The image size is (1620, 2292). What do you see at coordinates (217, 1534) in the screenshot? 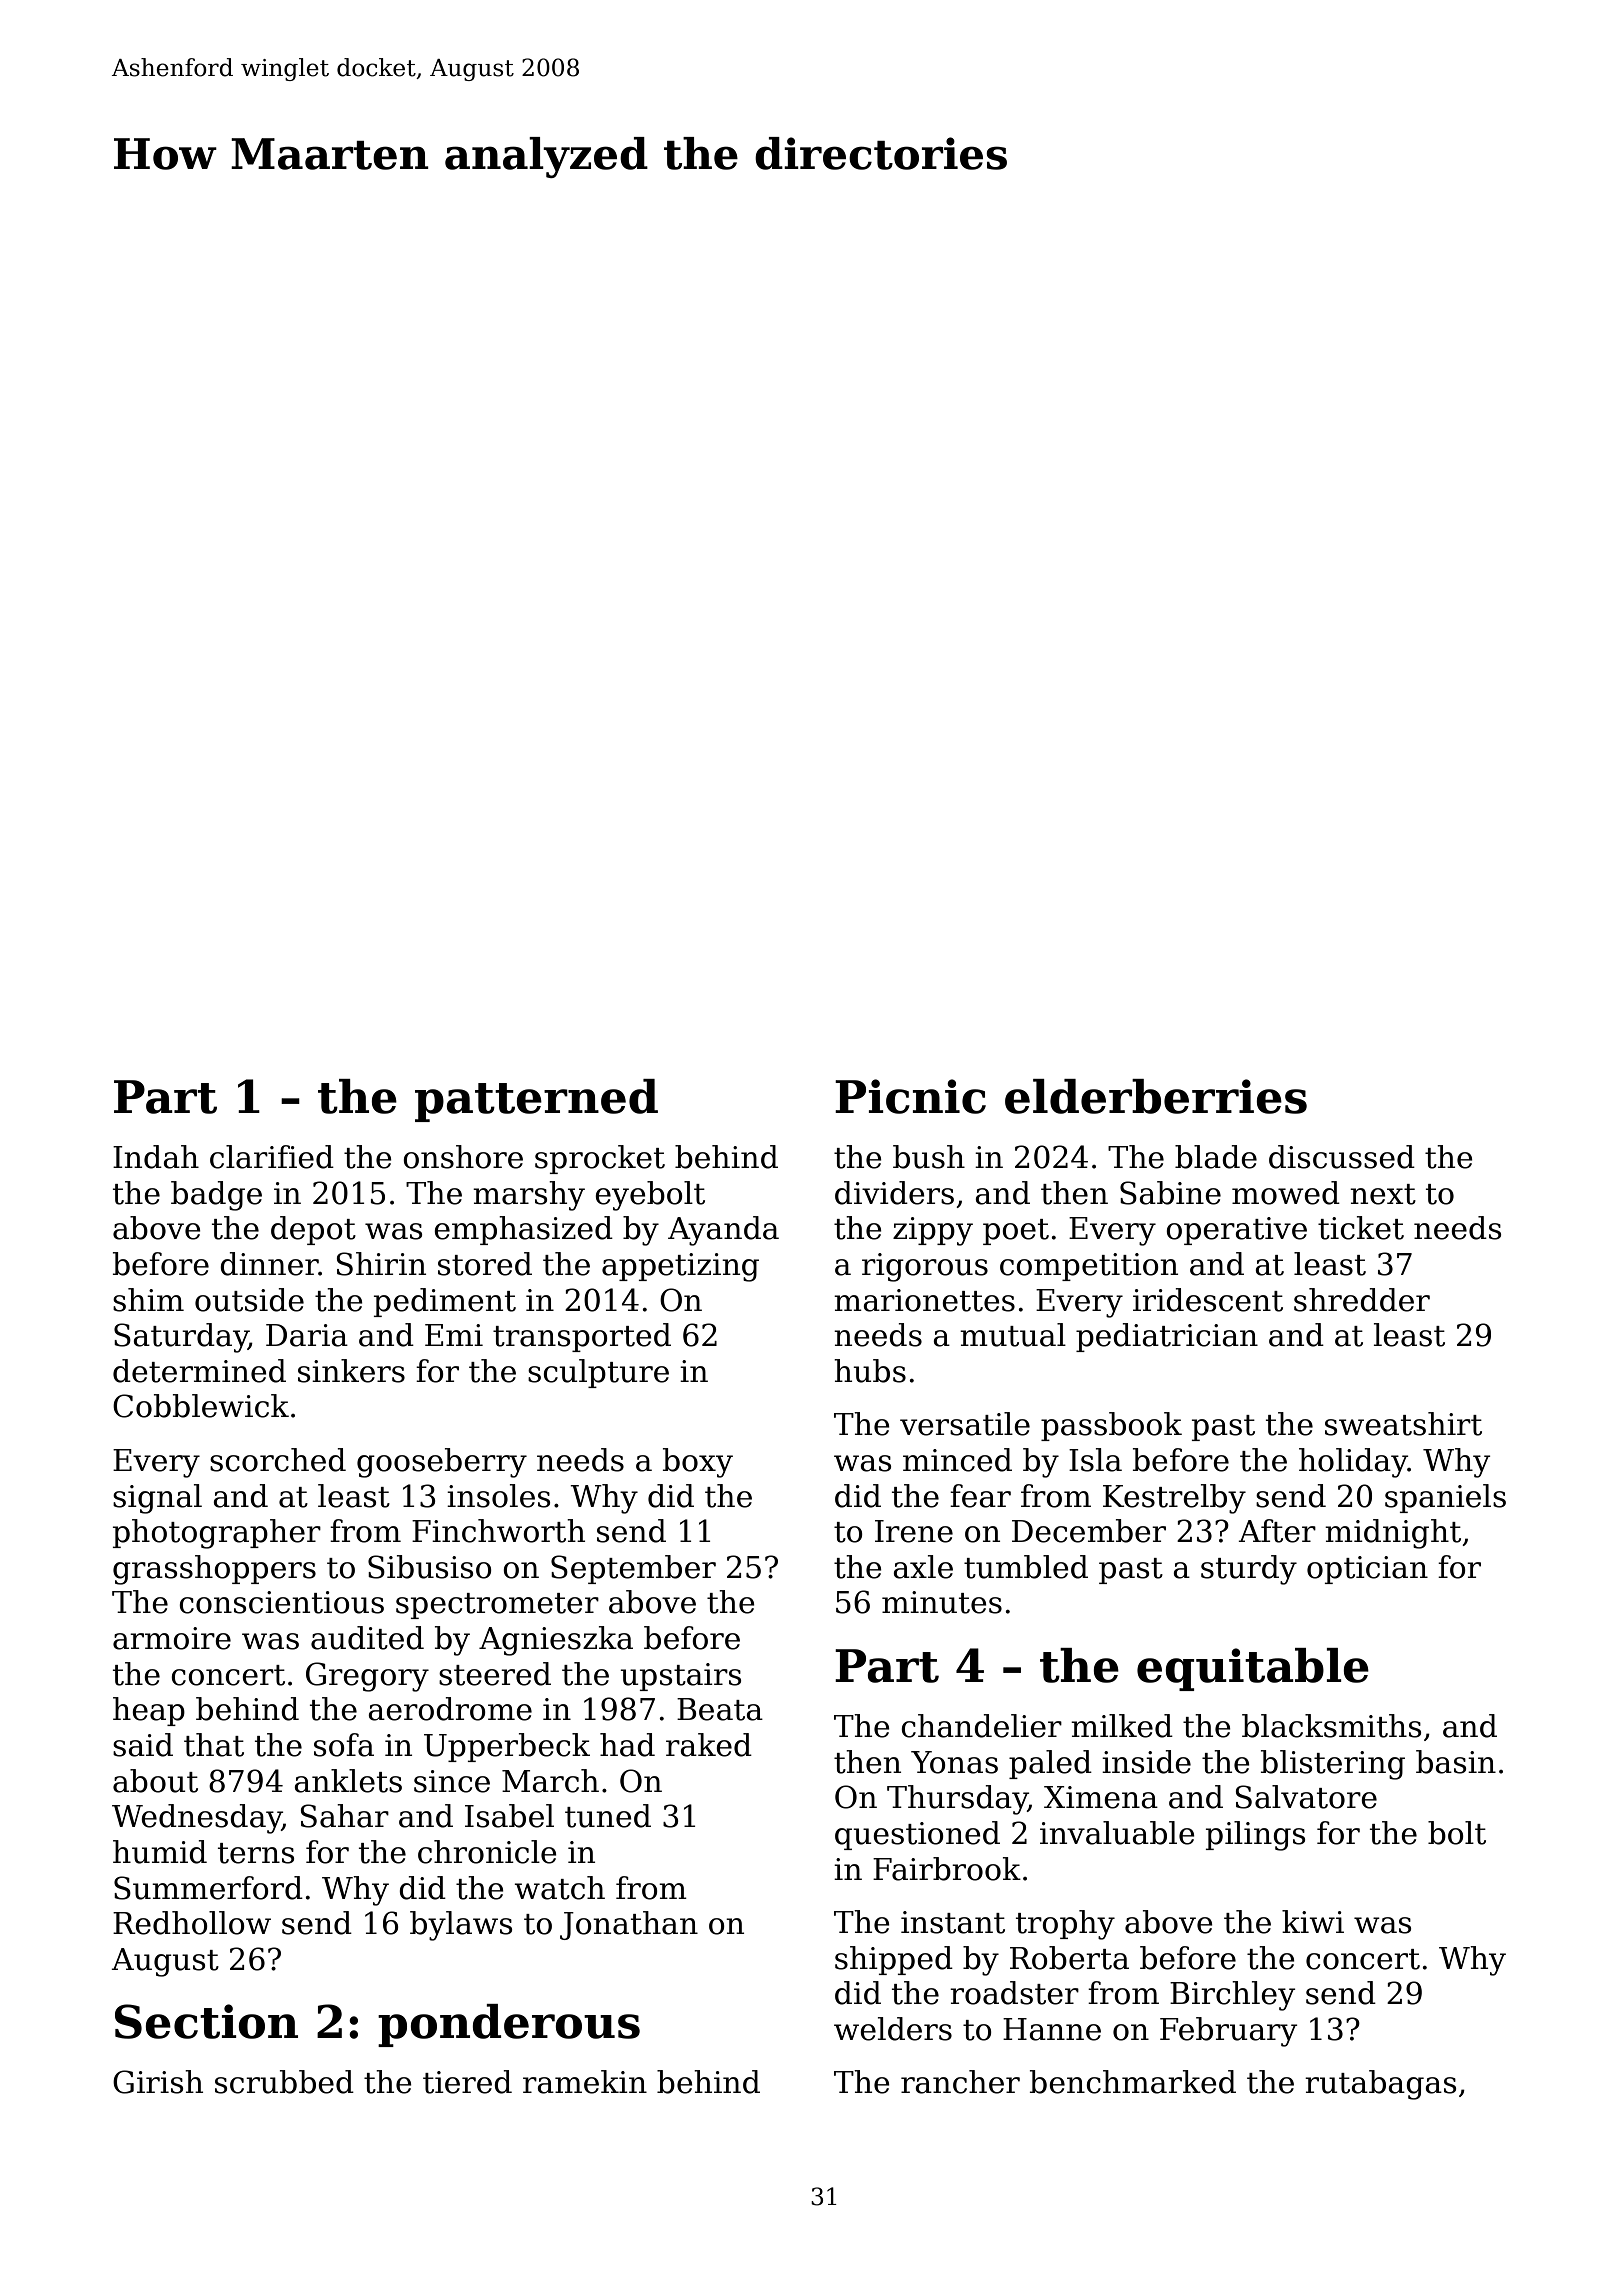
I see `photographer` at bounding box center [217, 1534].
